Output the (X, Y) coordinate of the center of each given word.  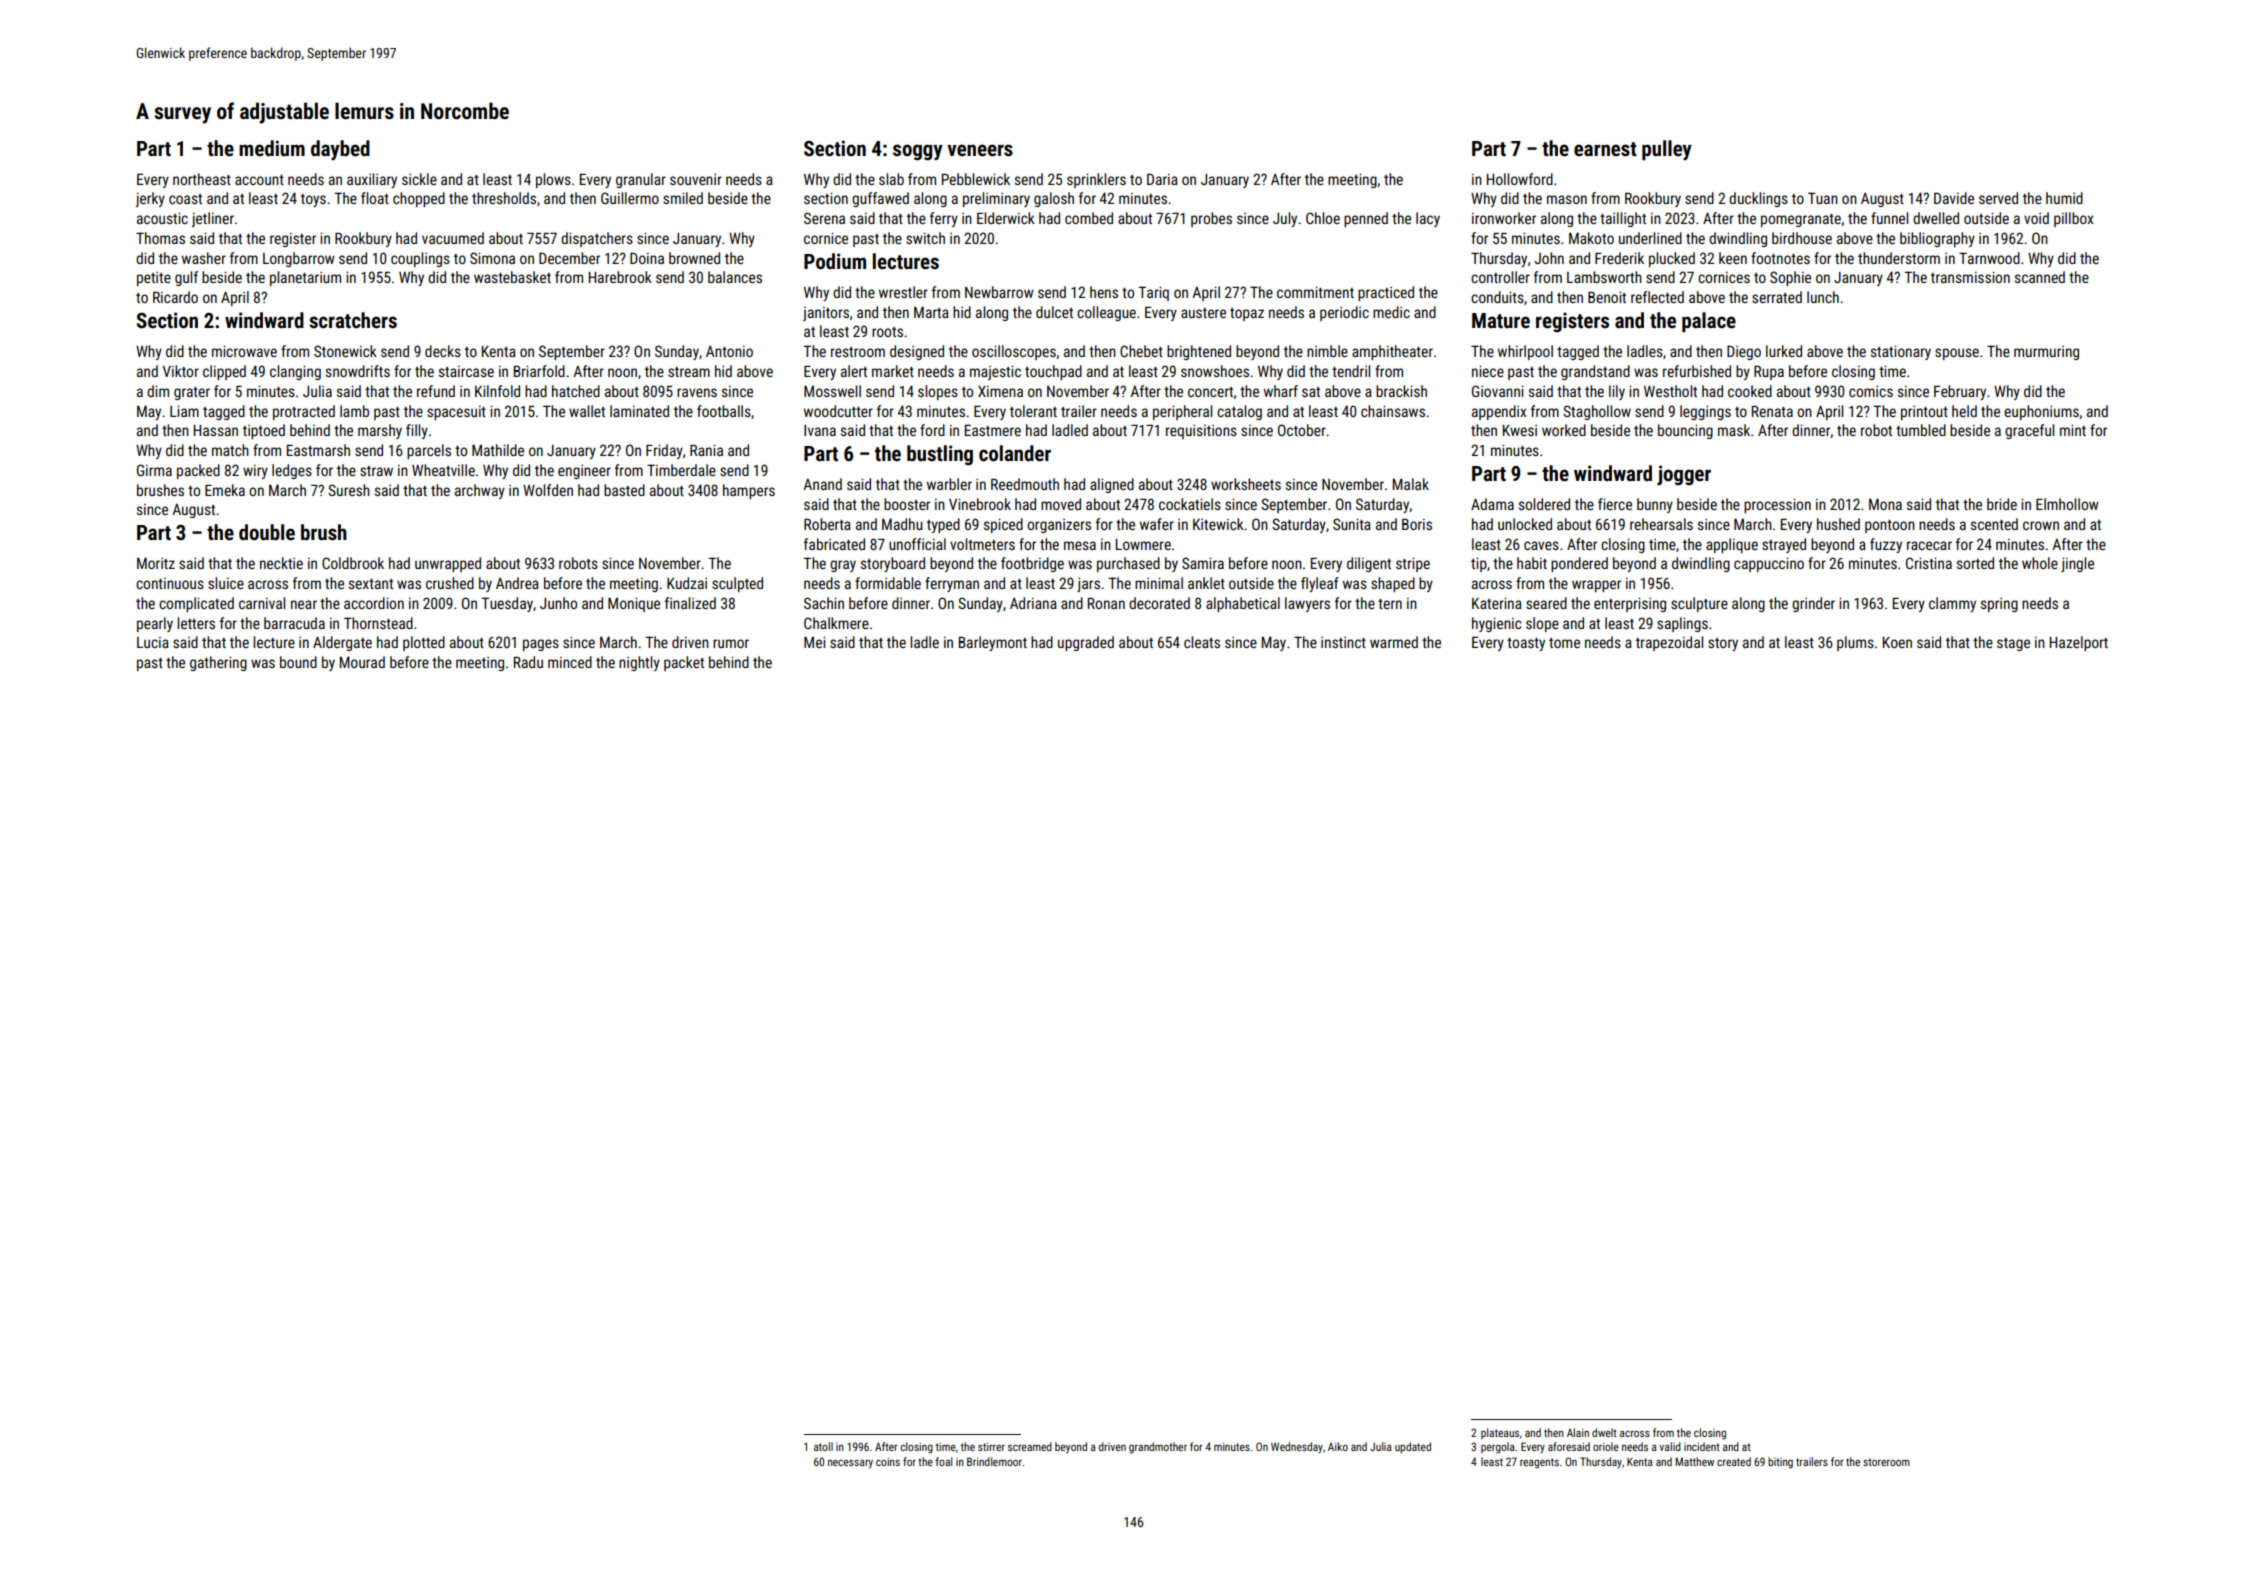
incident (1702, 1446)
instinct (1343, 642)
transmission (1970, 277)
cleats (1202, 642)
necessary (850, 1464)
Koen (1897, 642)
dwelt (1604, 1432)
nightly (639, 663)
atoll (823, 1446)
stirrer (991, 1447)
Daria (1162, 179)
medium (272, 148)
